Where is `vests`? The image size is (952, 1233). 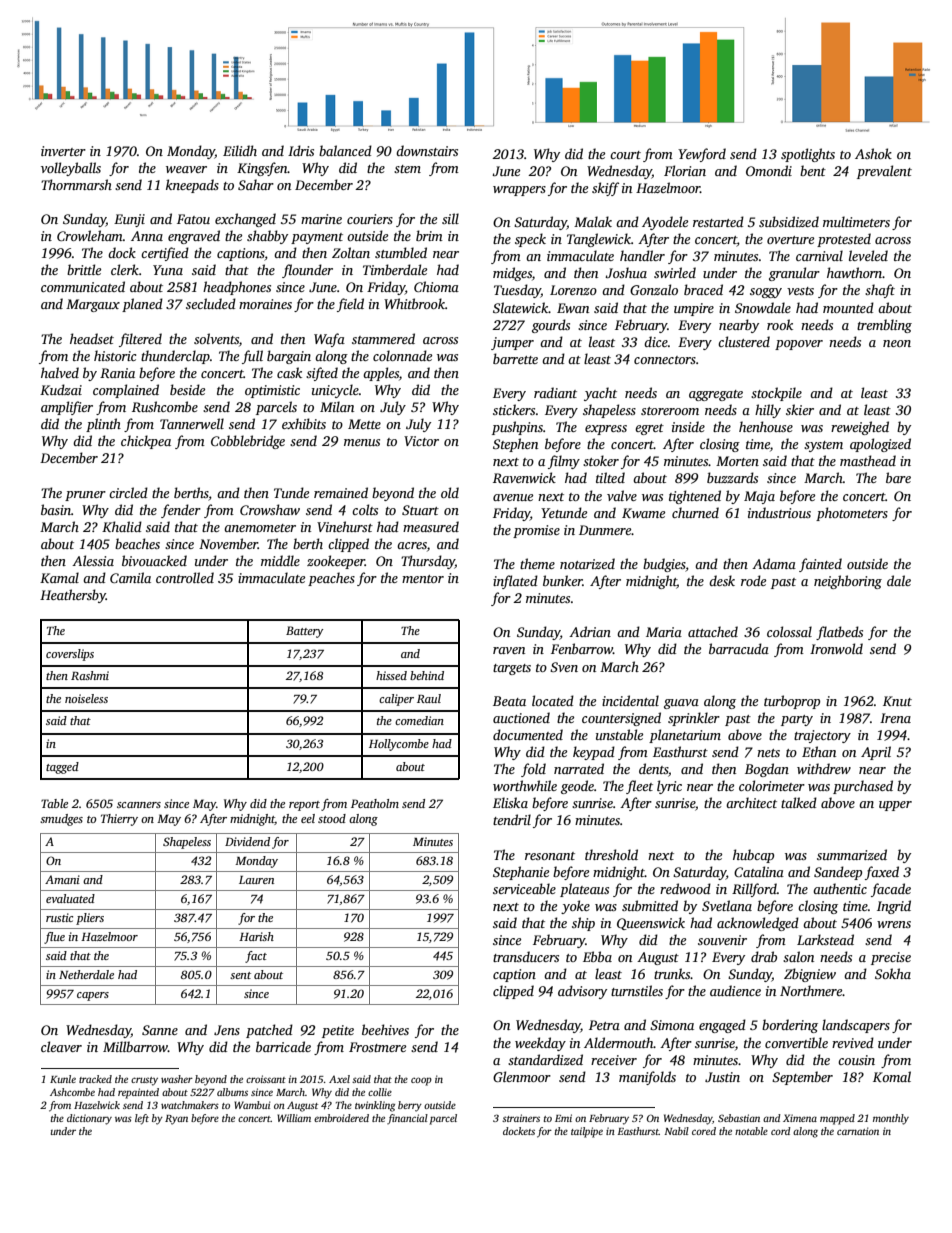 vests is located at coordinates (800, 291).
